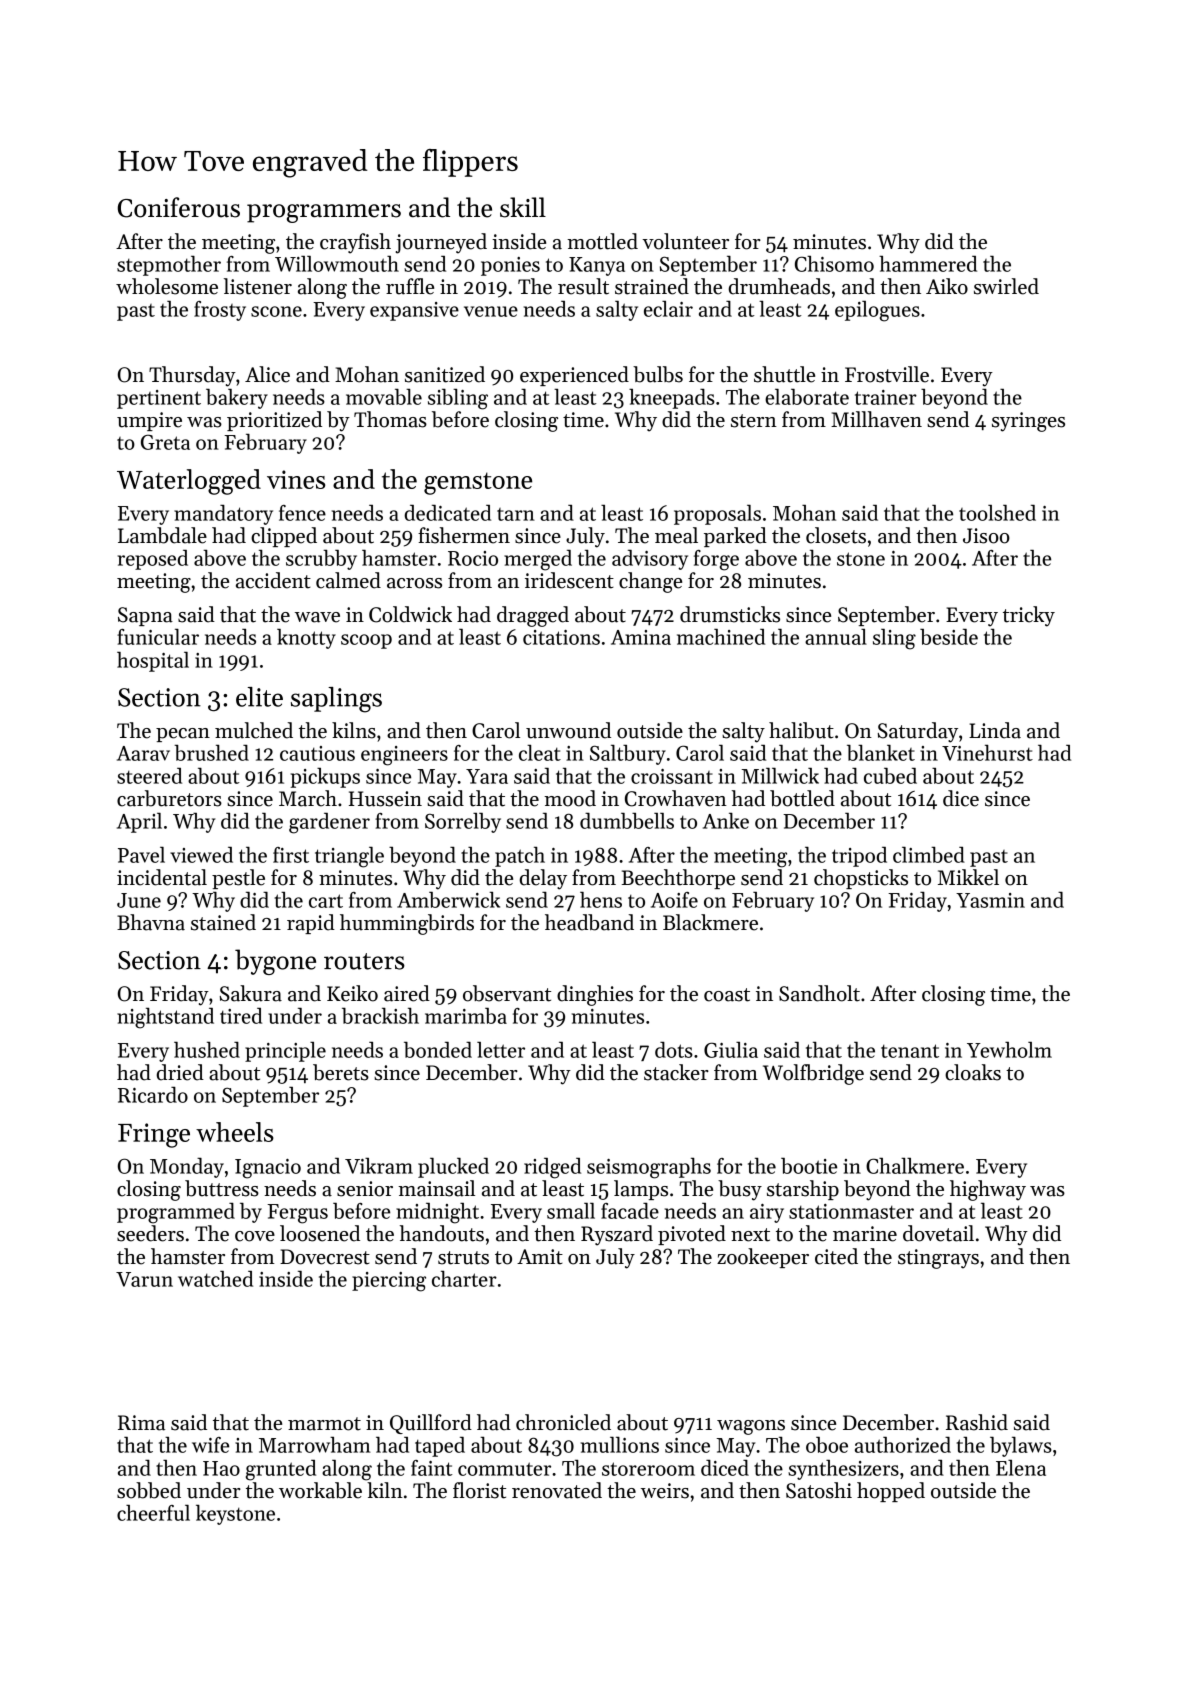 The height and width of the screenshot is (1687, 1193). What do you see at coordinates (407, 993) in the screenshot?
I see `aired` at bounding box center [407, 993].
